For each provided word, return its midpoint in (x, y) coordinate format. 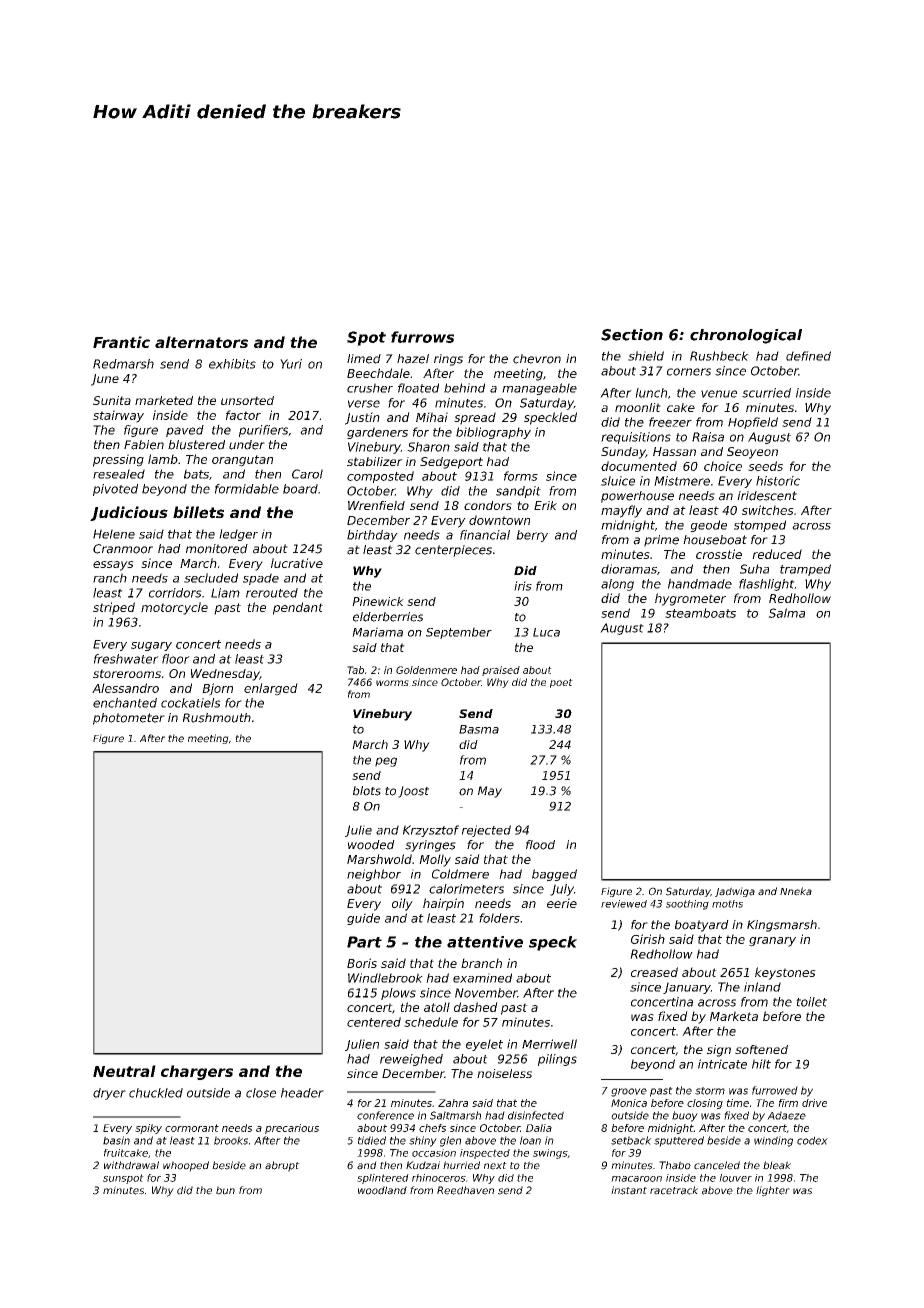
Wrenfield (376, 505)
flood (540, 845)
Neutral (124, 1071)
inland (762, 987)
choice (723, 466)
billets (198, 512)
